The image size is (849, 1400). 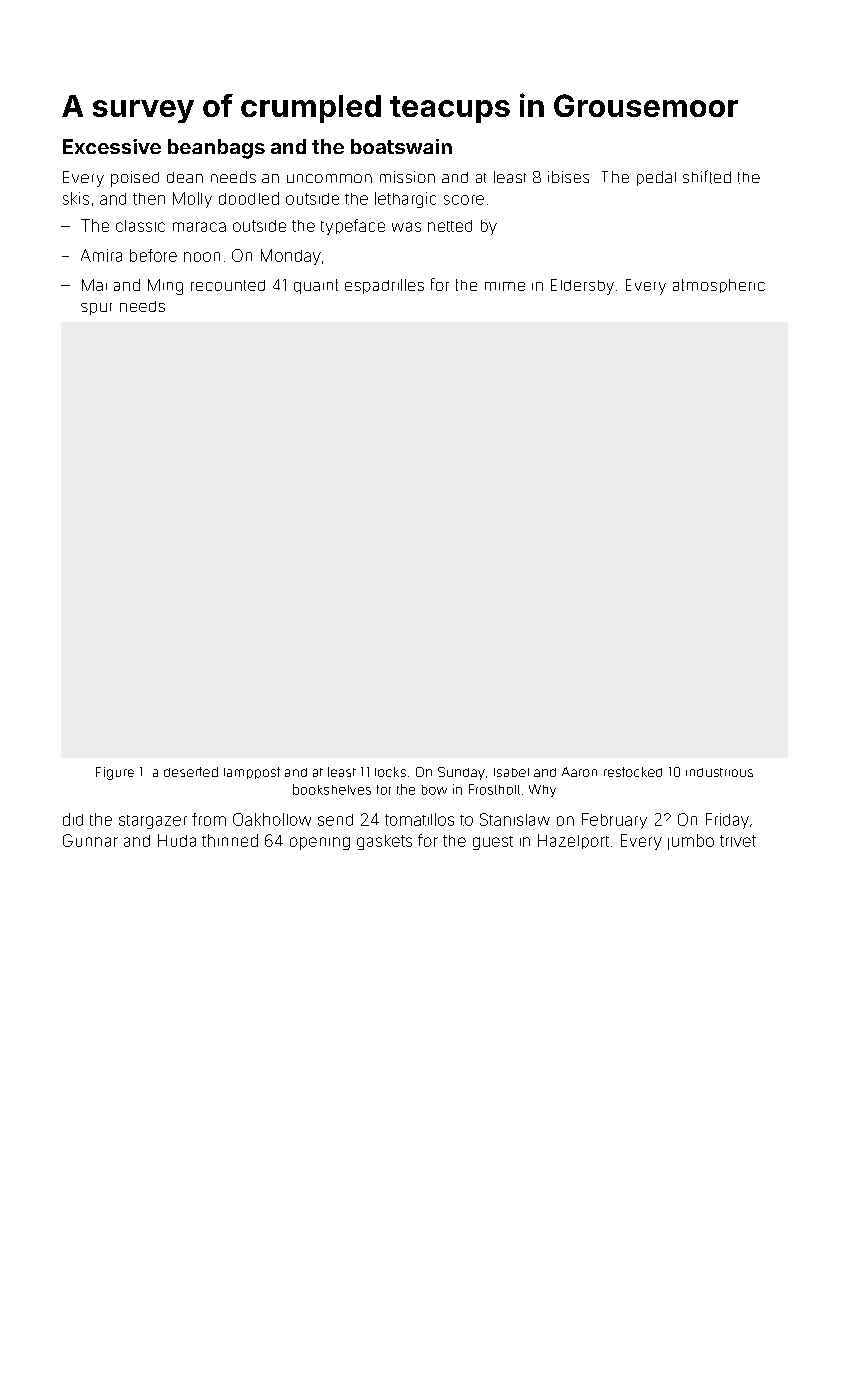 I want to click on Aaron, so click(x=579, y=772).
